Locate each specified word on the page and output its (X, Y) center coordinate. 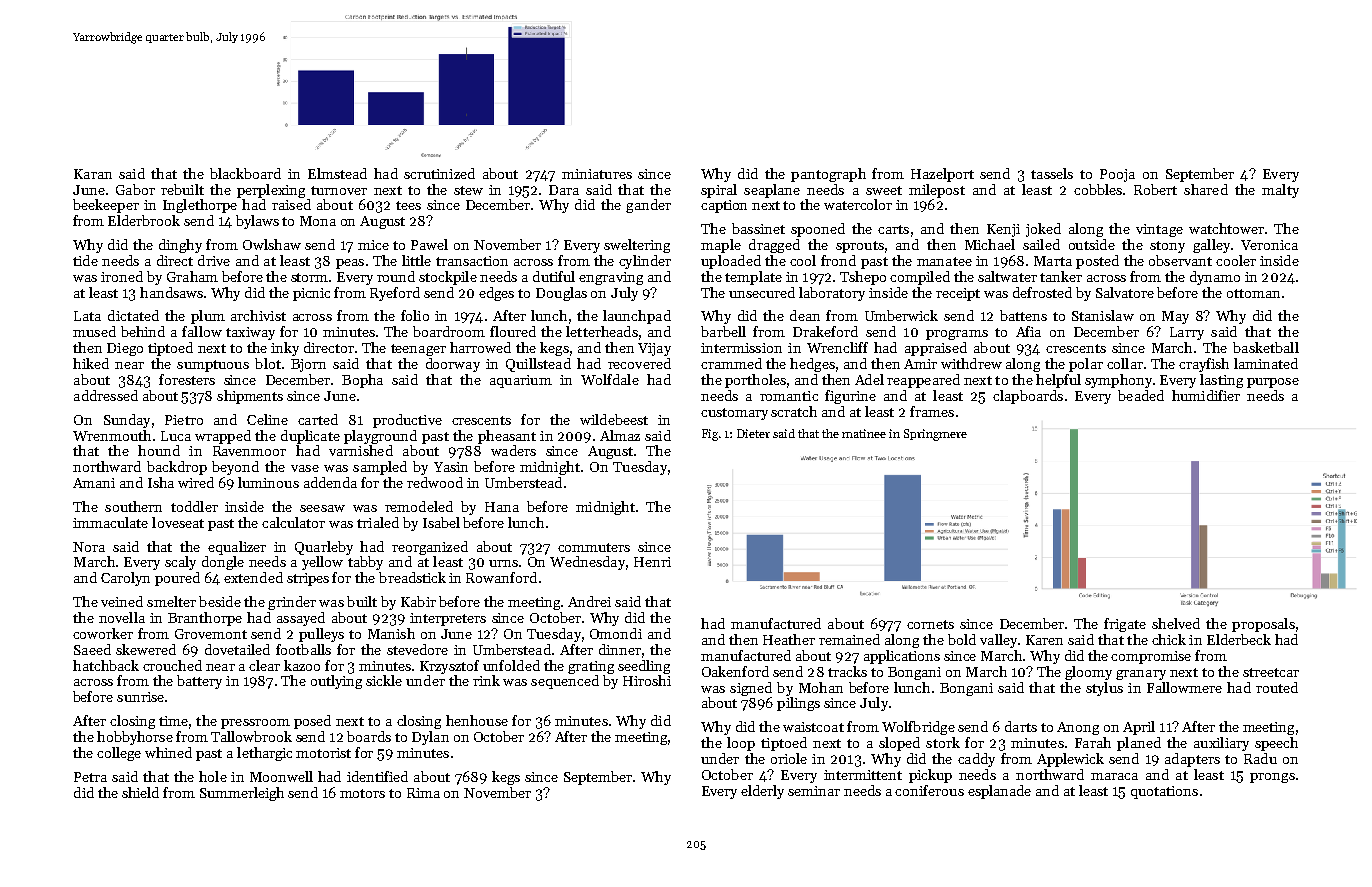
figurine (850, 397)
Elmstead (337, 173)
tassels (1052, 173)
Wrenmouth (112, 435)
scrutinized (439, 173)
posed (312, 722)
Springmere (935, 435)
